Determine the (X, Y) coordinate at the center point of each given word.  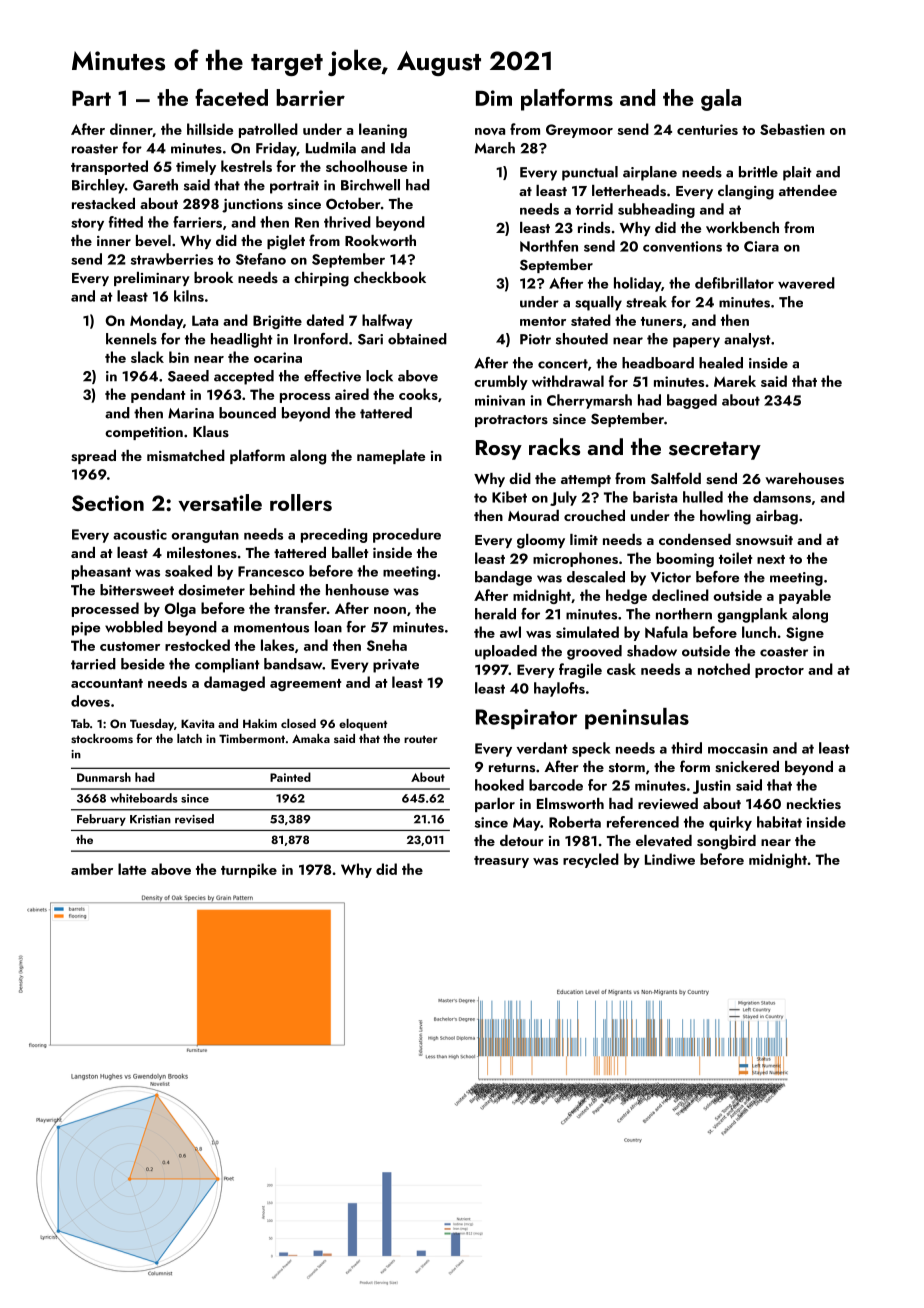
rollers (301, 502)
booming (685, 559)
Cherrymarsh (589, 401)
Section (108, 503)
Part (91, 98)
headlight (242, 340)
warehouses (804, 479)
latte (132, 869)
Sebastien (792, 129)
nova (490, 131)
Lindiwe (670, 859)
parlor (495, 805)
